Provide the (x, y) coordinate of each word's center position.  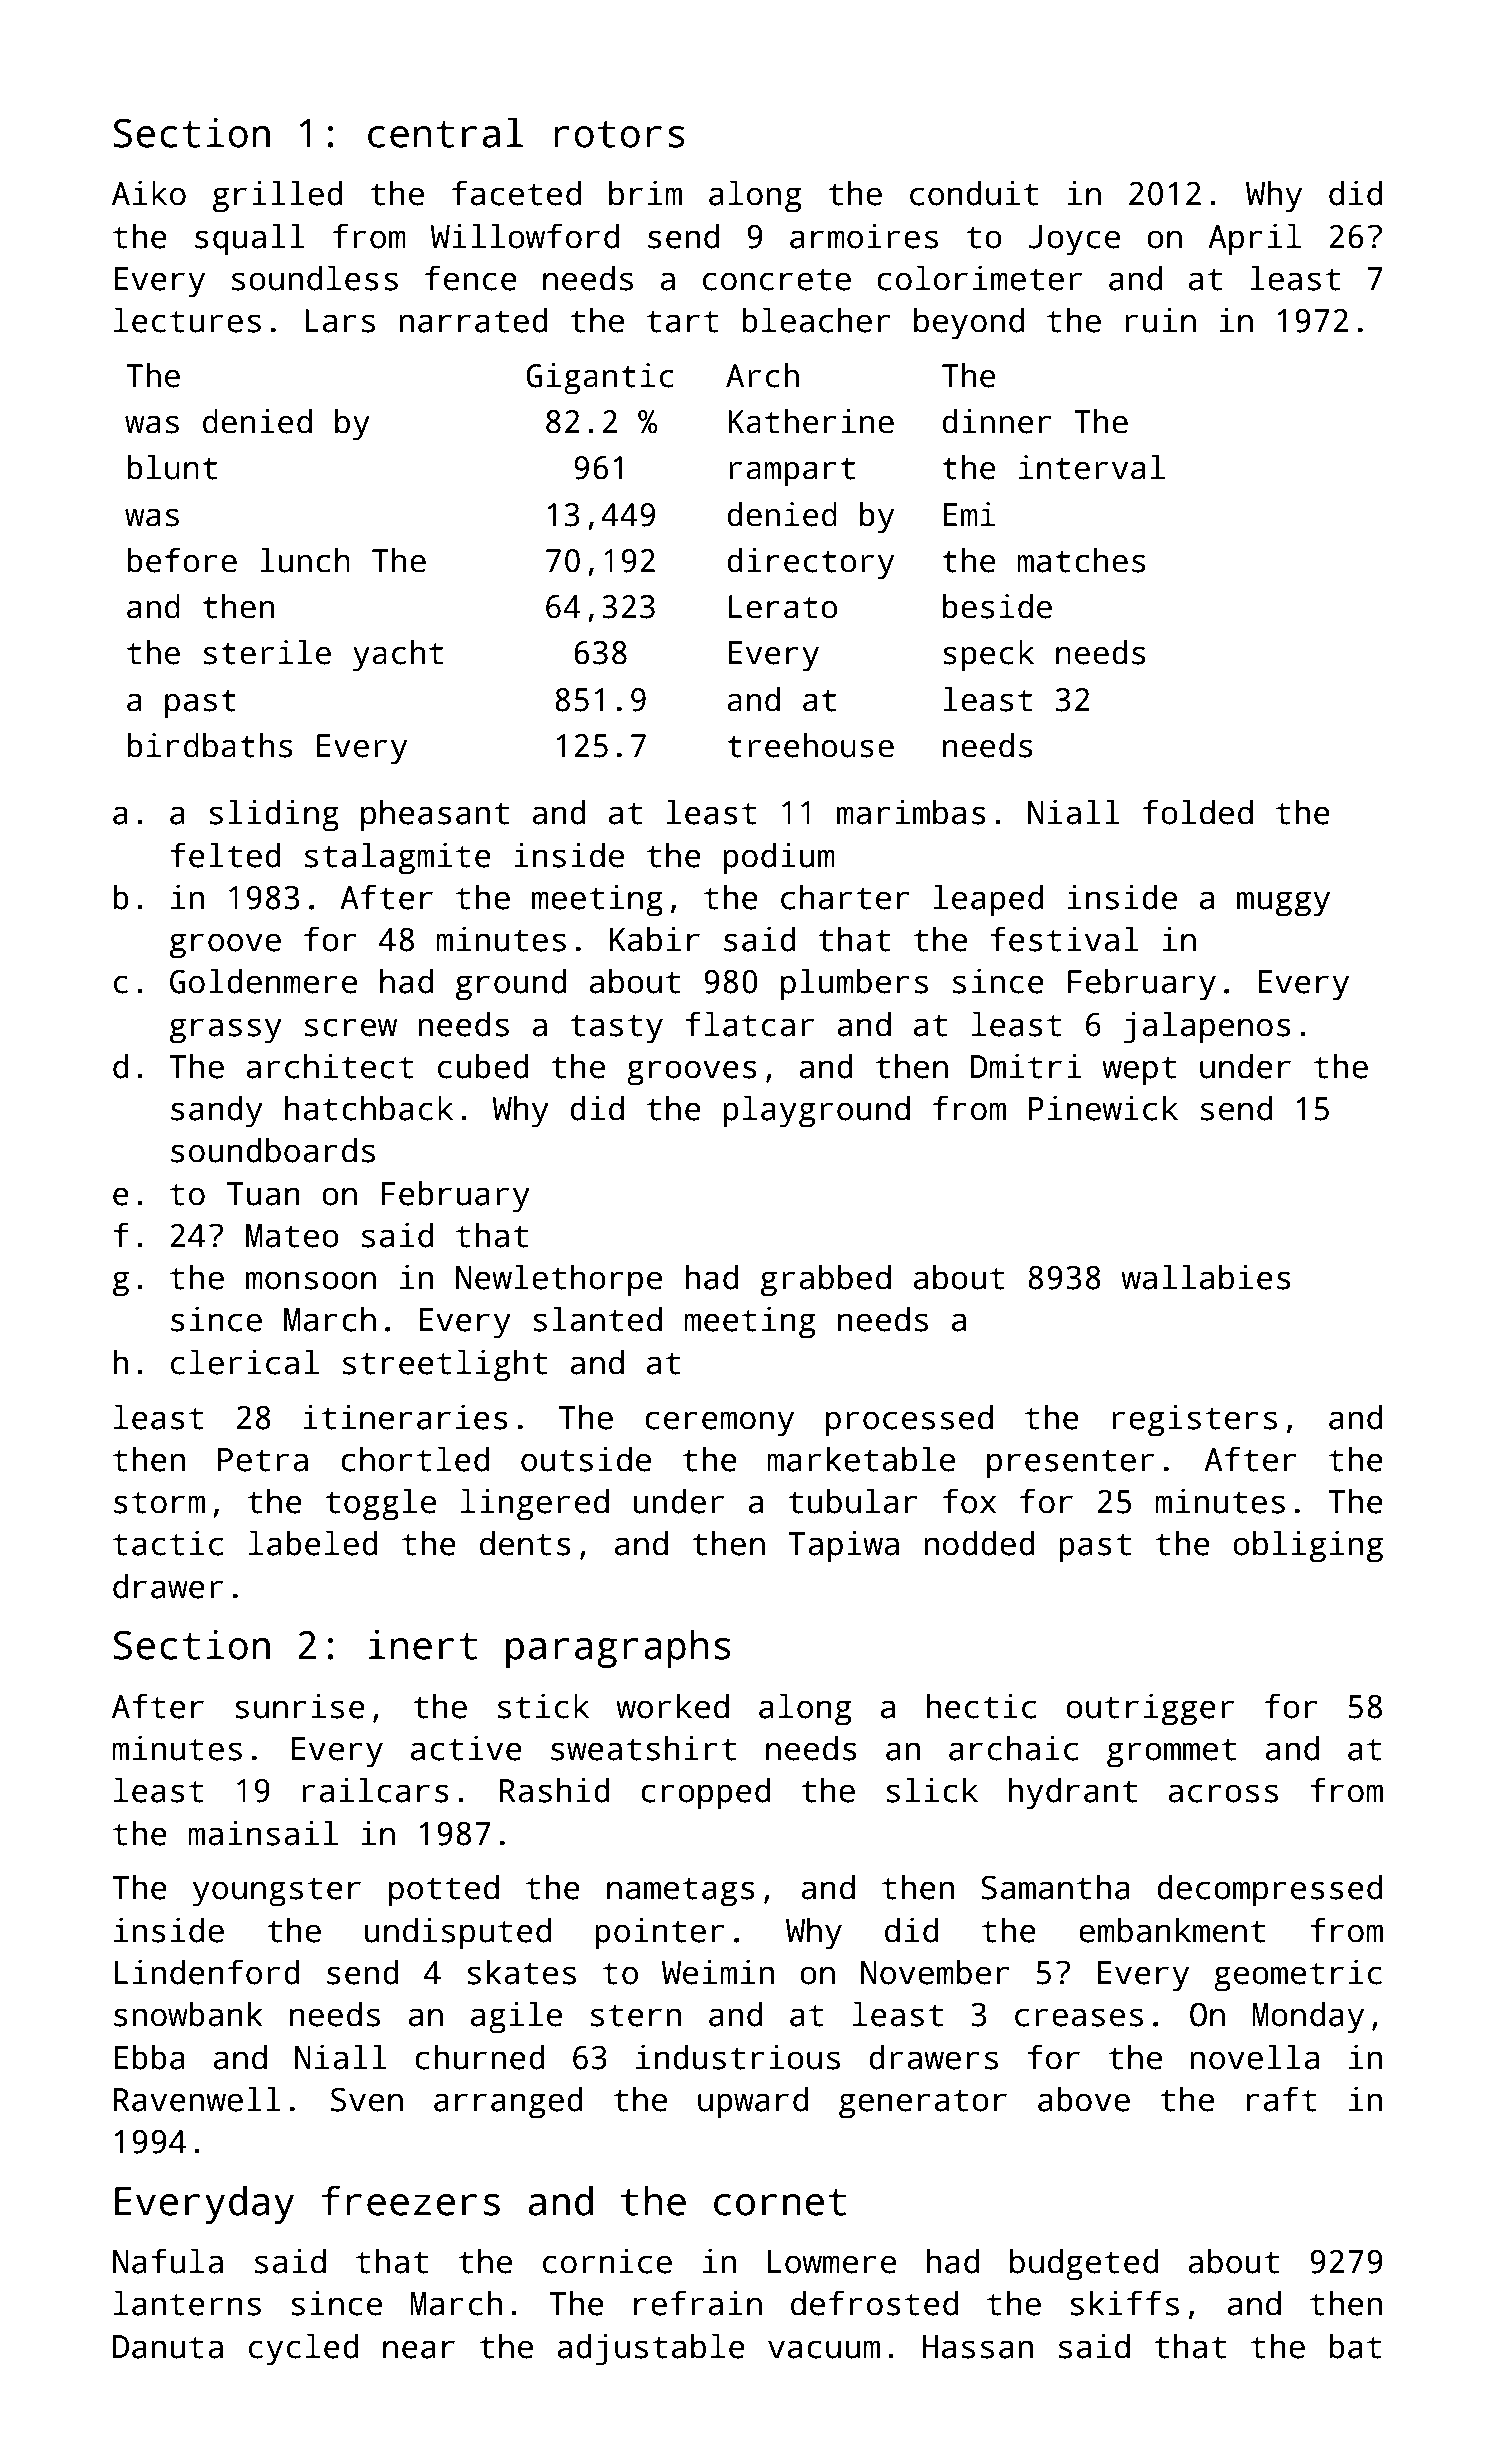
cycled (304, 2349)
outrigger (1150, 1709)
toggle (380, 1504)
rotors (619, 134)
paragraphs (618, 1648)
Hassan (978, 2347)
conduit (974, 193)
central (446, 132)
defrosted (874, 2303)
